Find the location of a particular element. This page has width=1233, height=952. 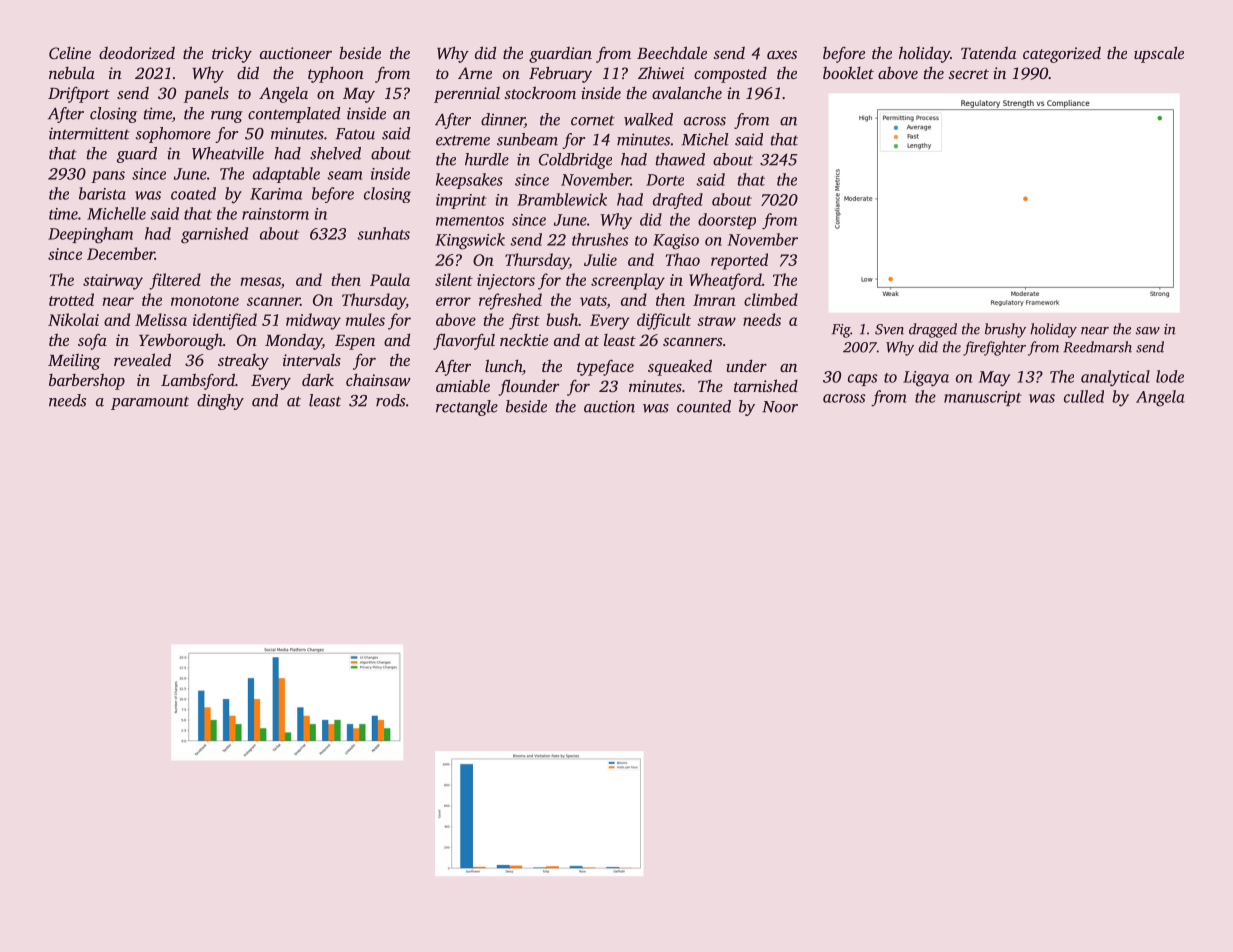

thawed is located at coordinates (680, 159).
